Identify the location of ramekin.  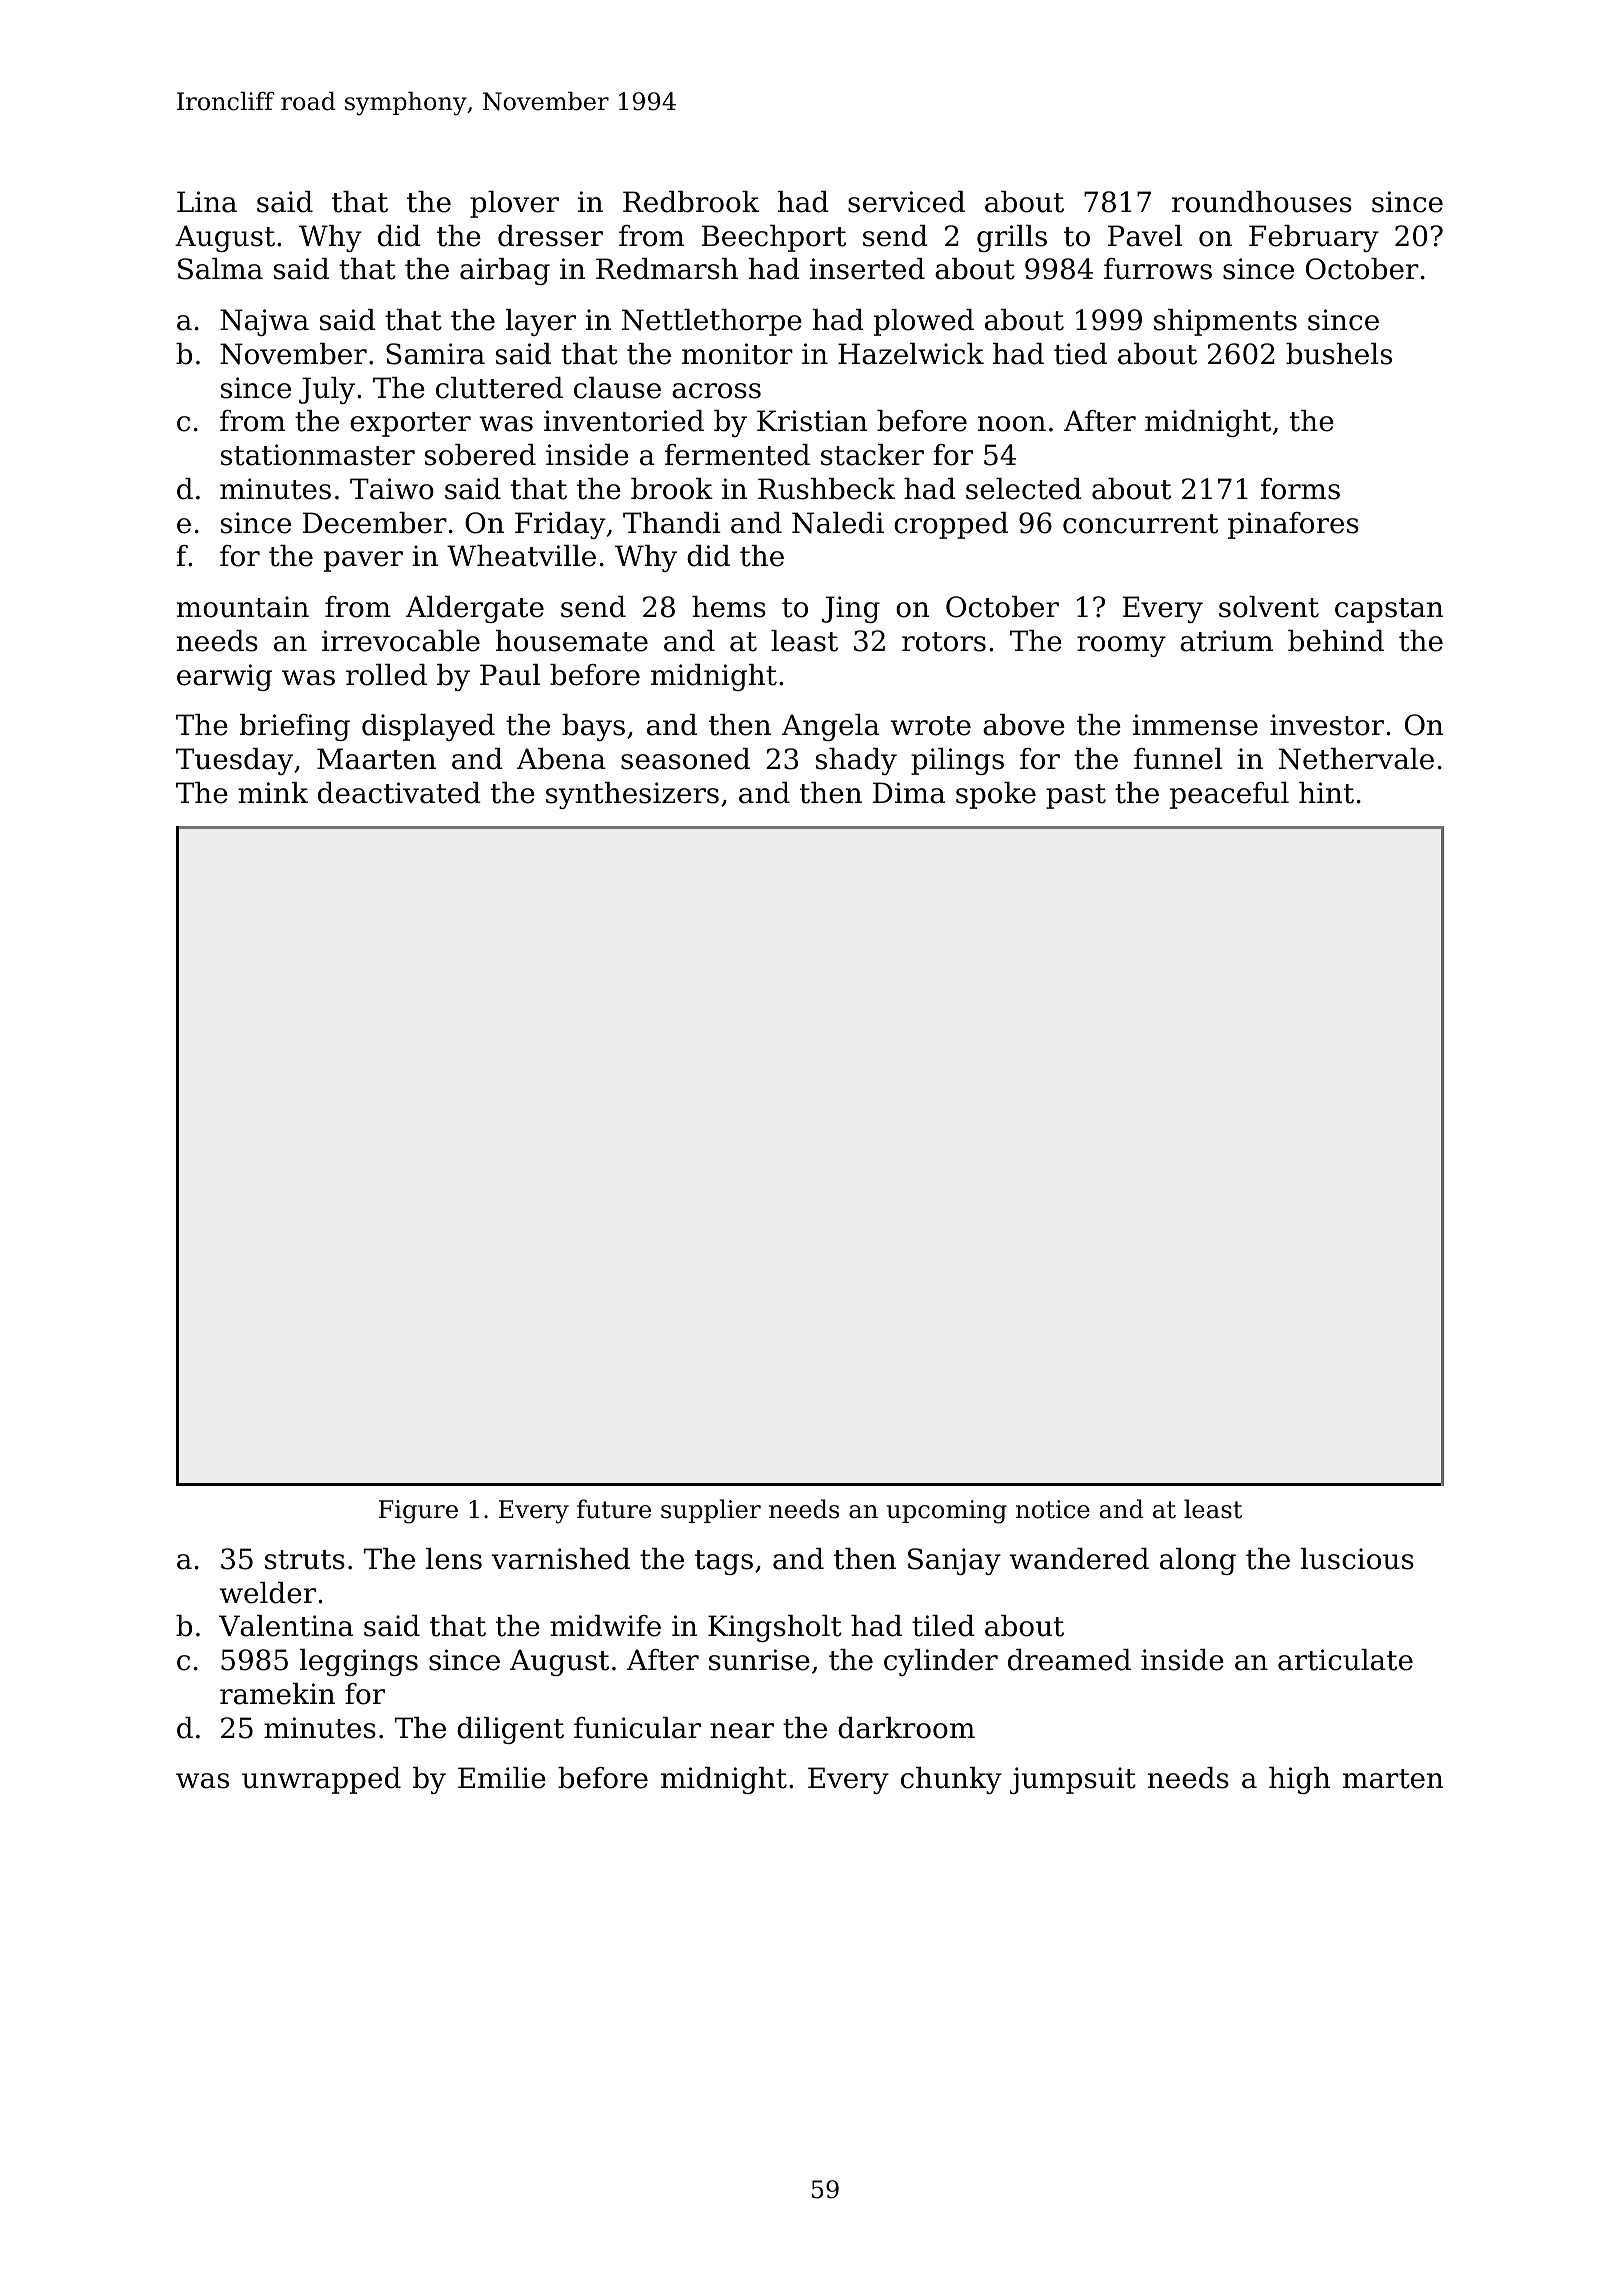
(277, 1694).
